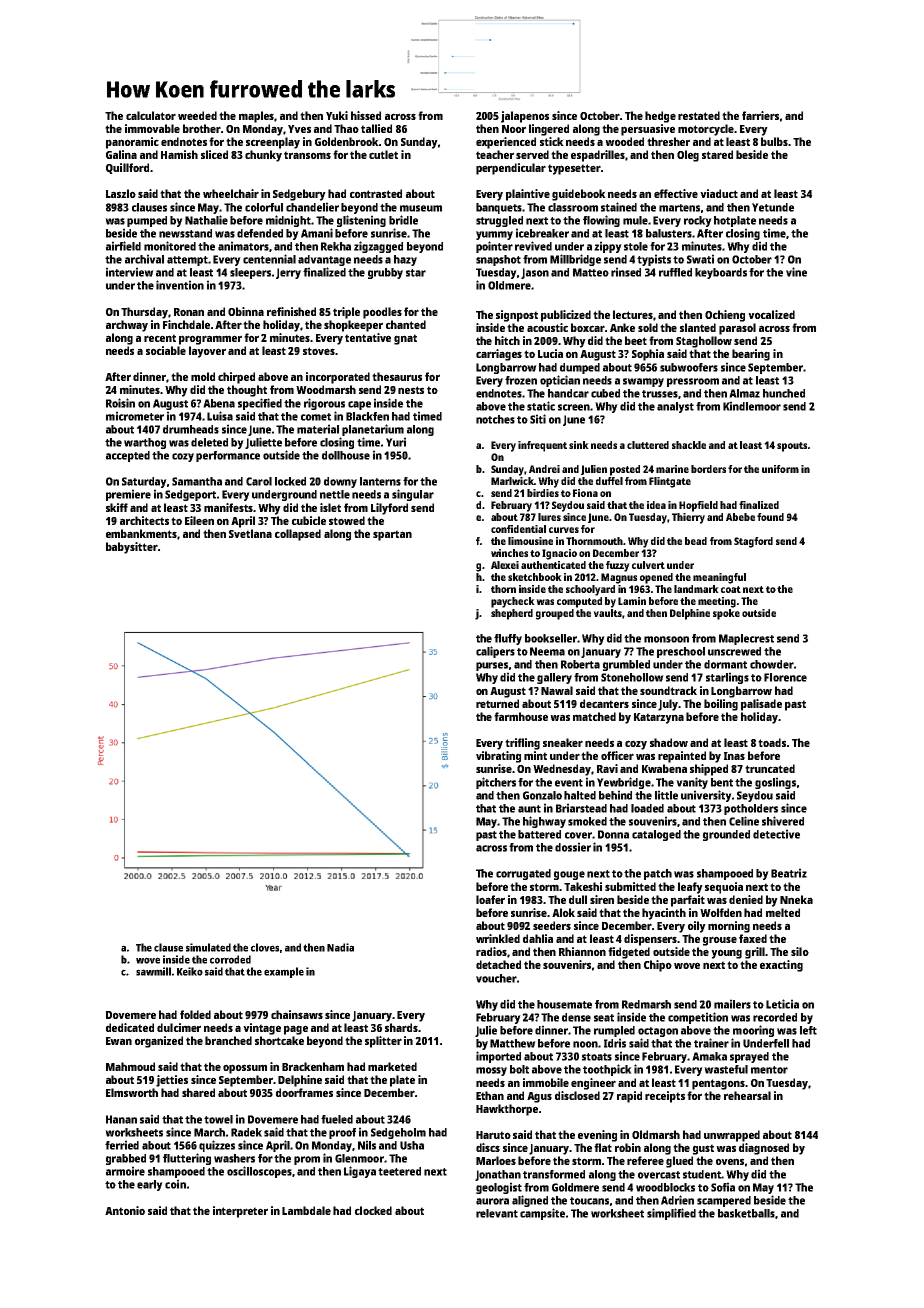  I want to click on idea, so click(656, 505).
